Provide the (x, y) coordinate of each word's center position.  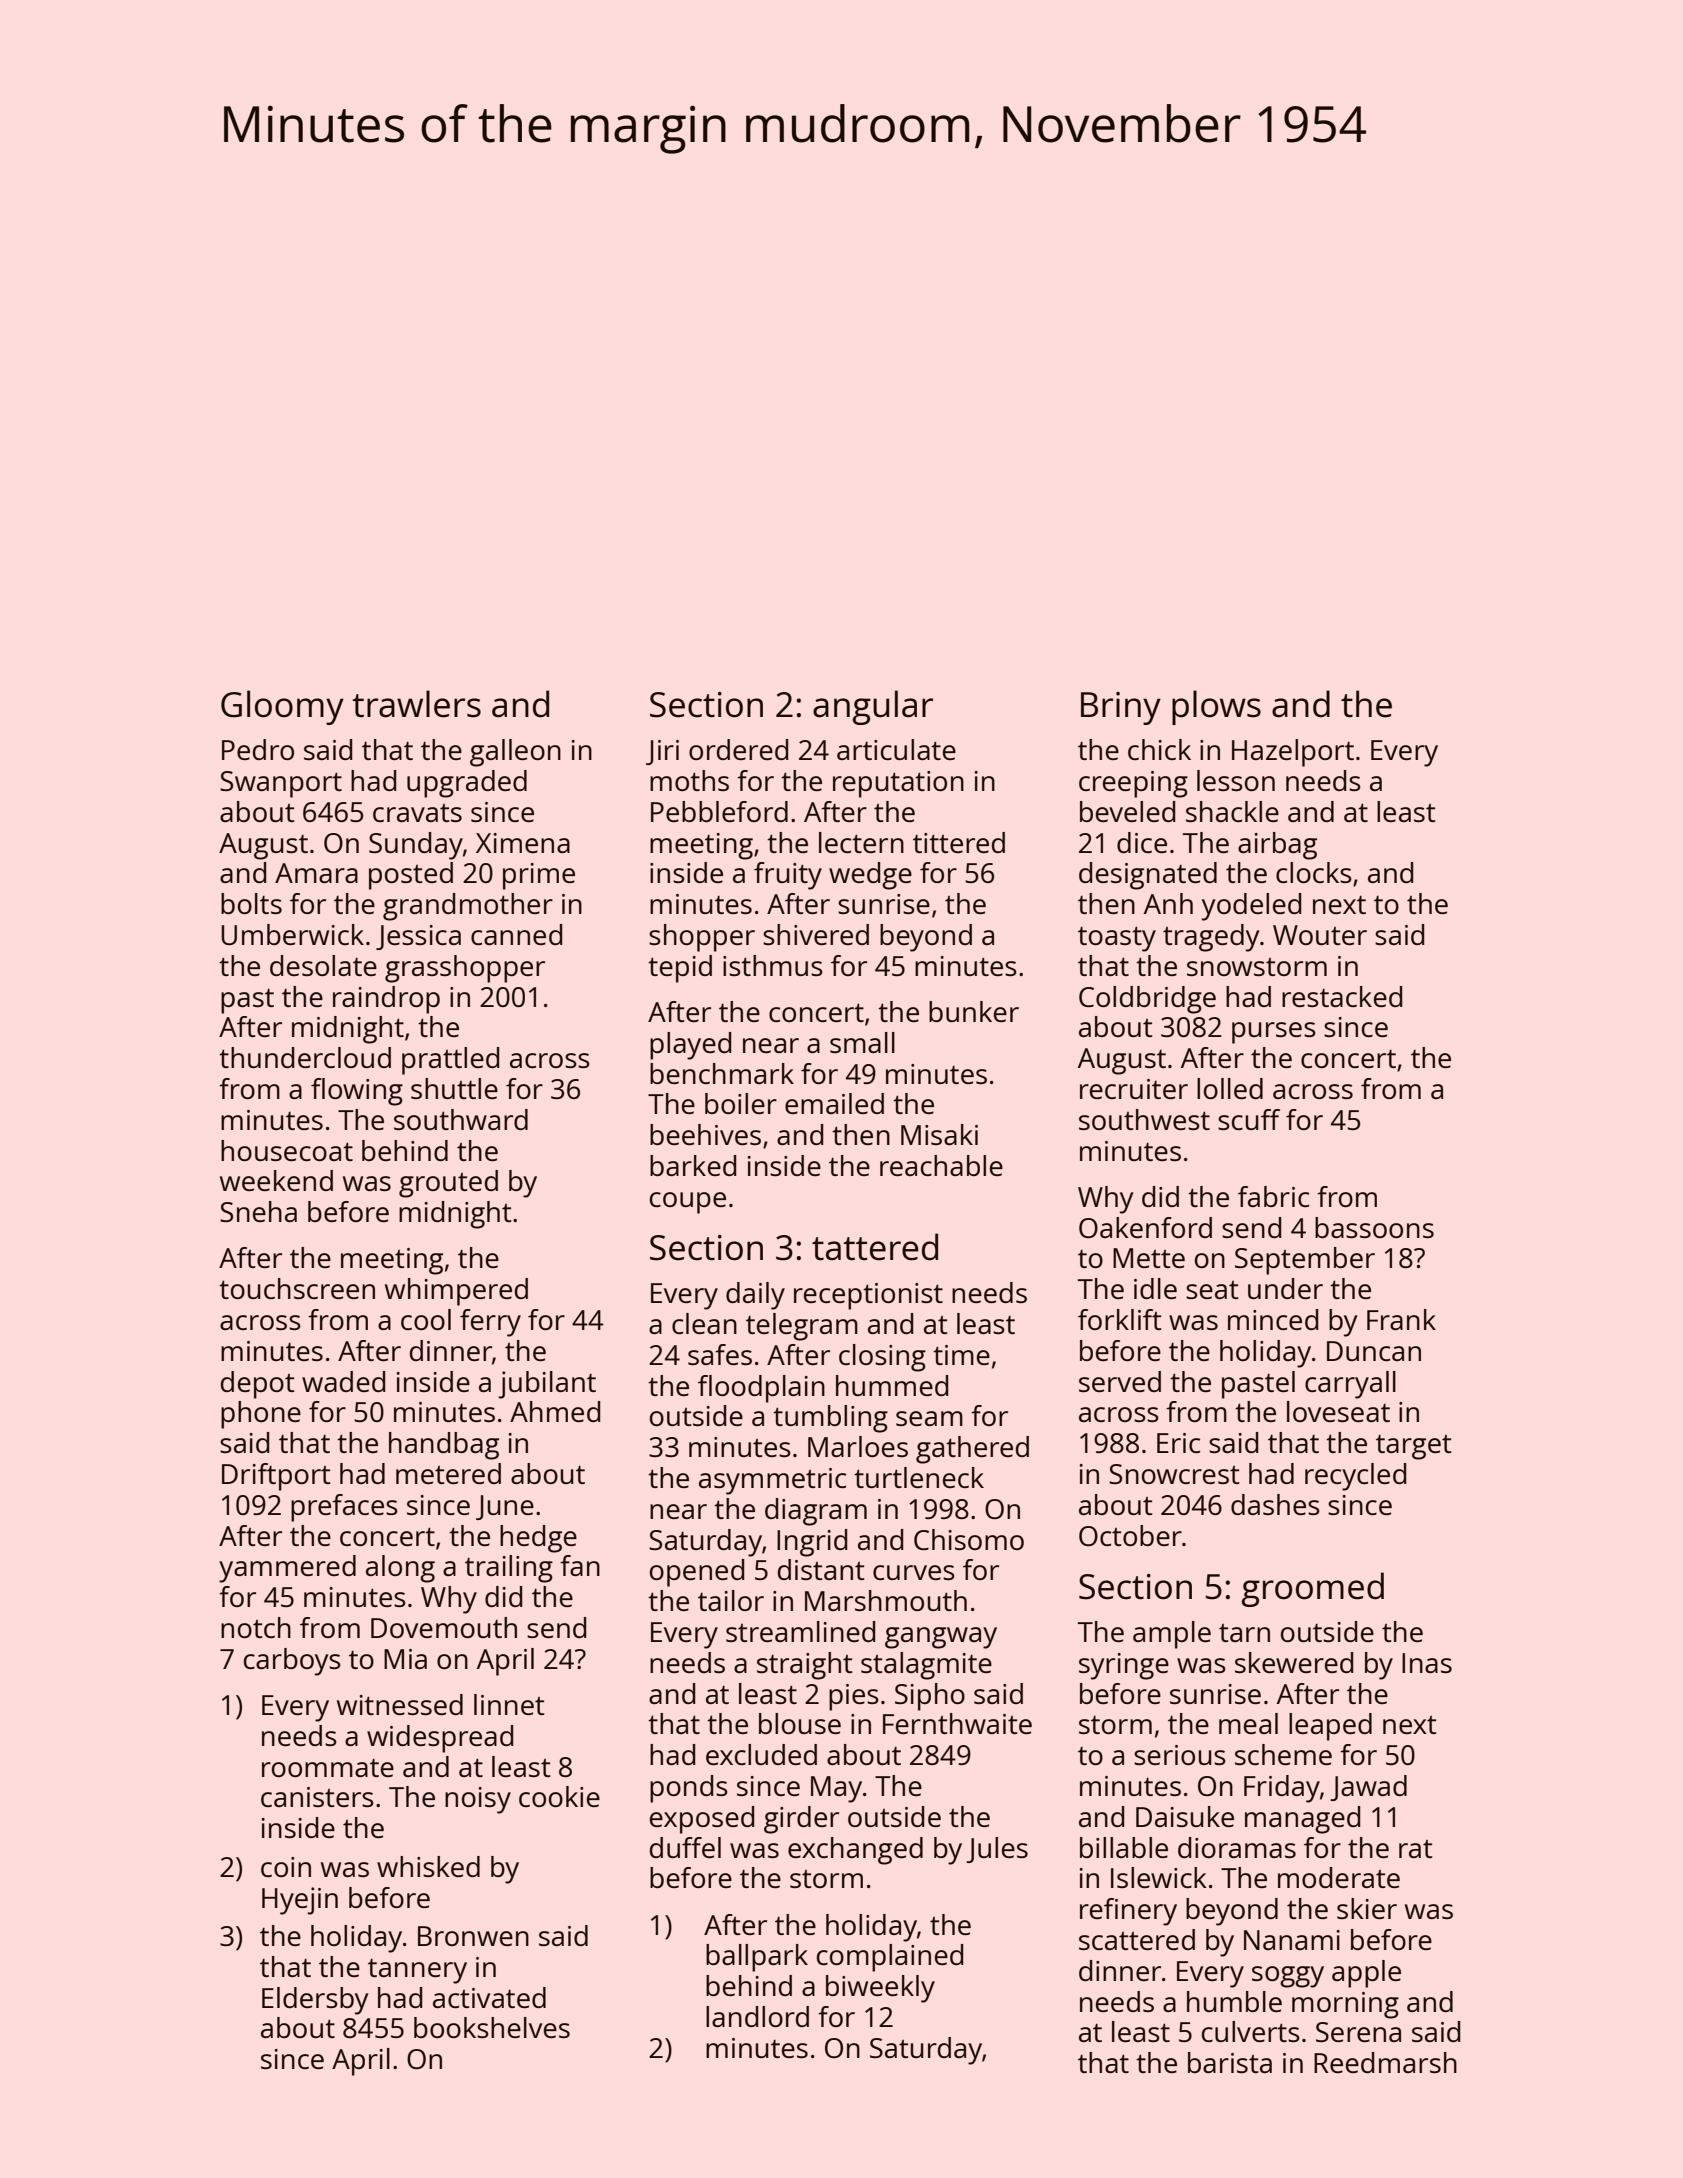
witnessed (400, 1704)
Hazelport (1293, 753)
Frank (1401, 1319)
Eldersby (315, 2001)
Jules (997, 1850)
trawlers (417, 704)
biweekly (880, 1989)
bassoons (1374, 1227)
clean (704, 1323)
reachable (941, 1165)
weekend (276, 1180)
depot (257, 1385)
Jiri (662, 752)
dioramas (1237, 1847)
